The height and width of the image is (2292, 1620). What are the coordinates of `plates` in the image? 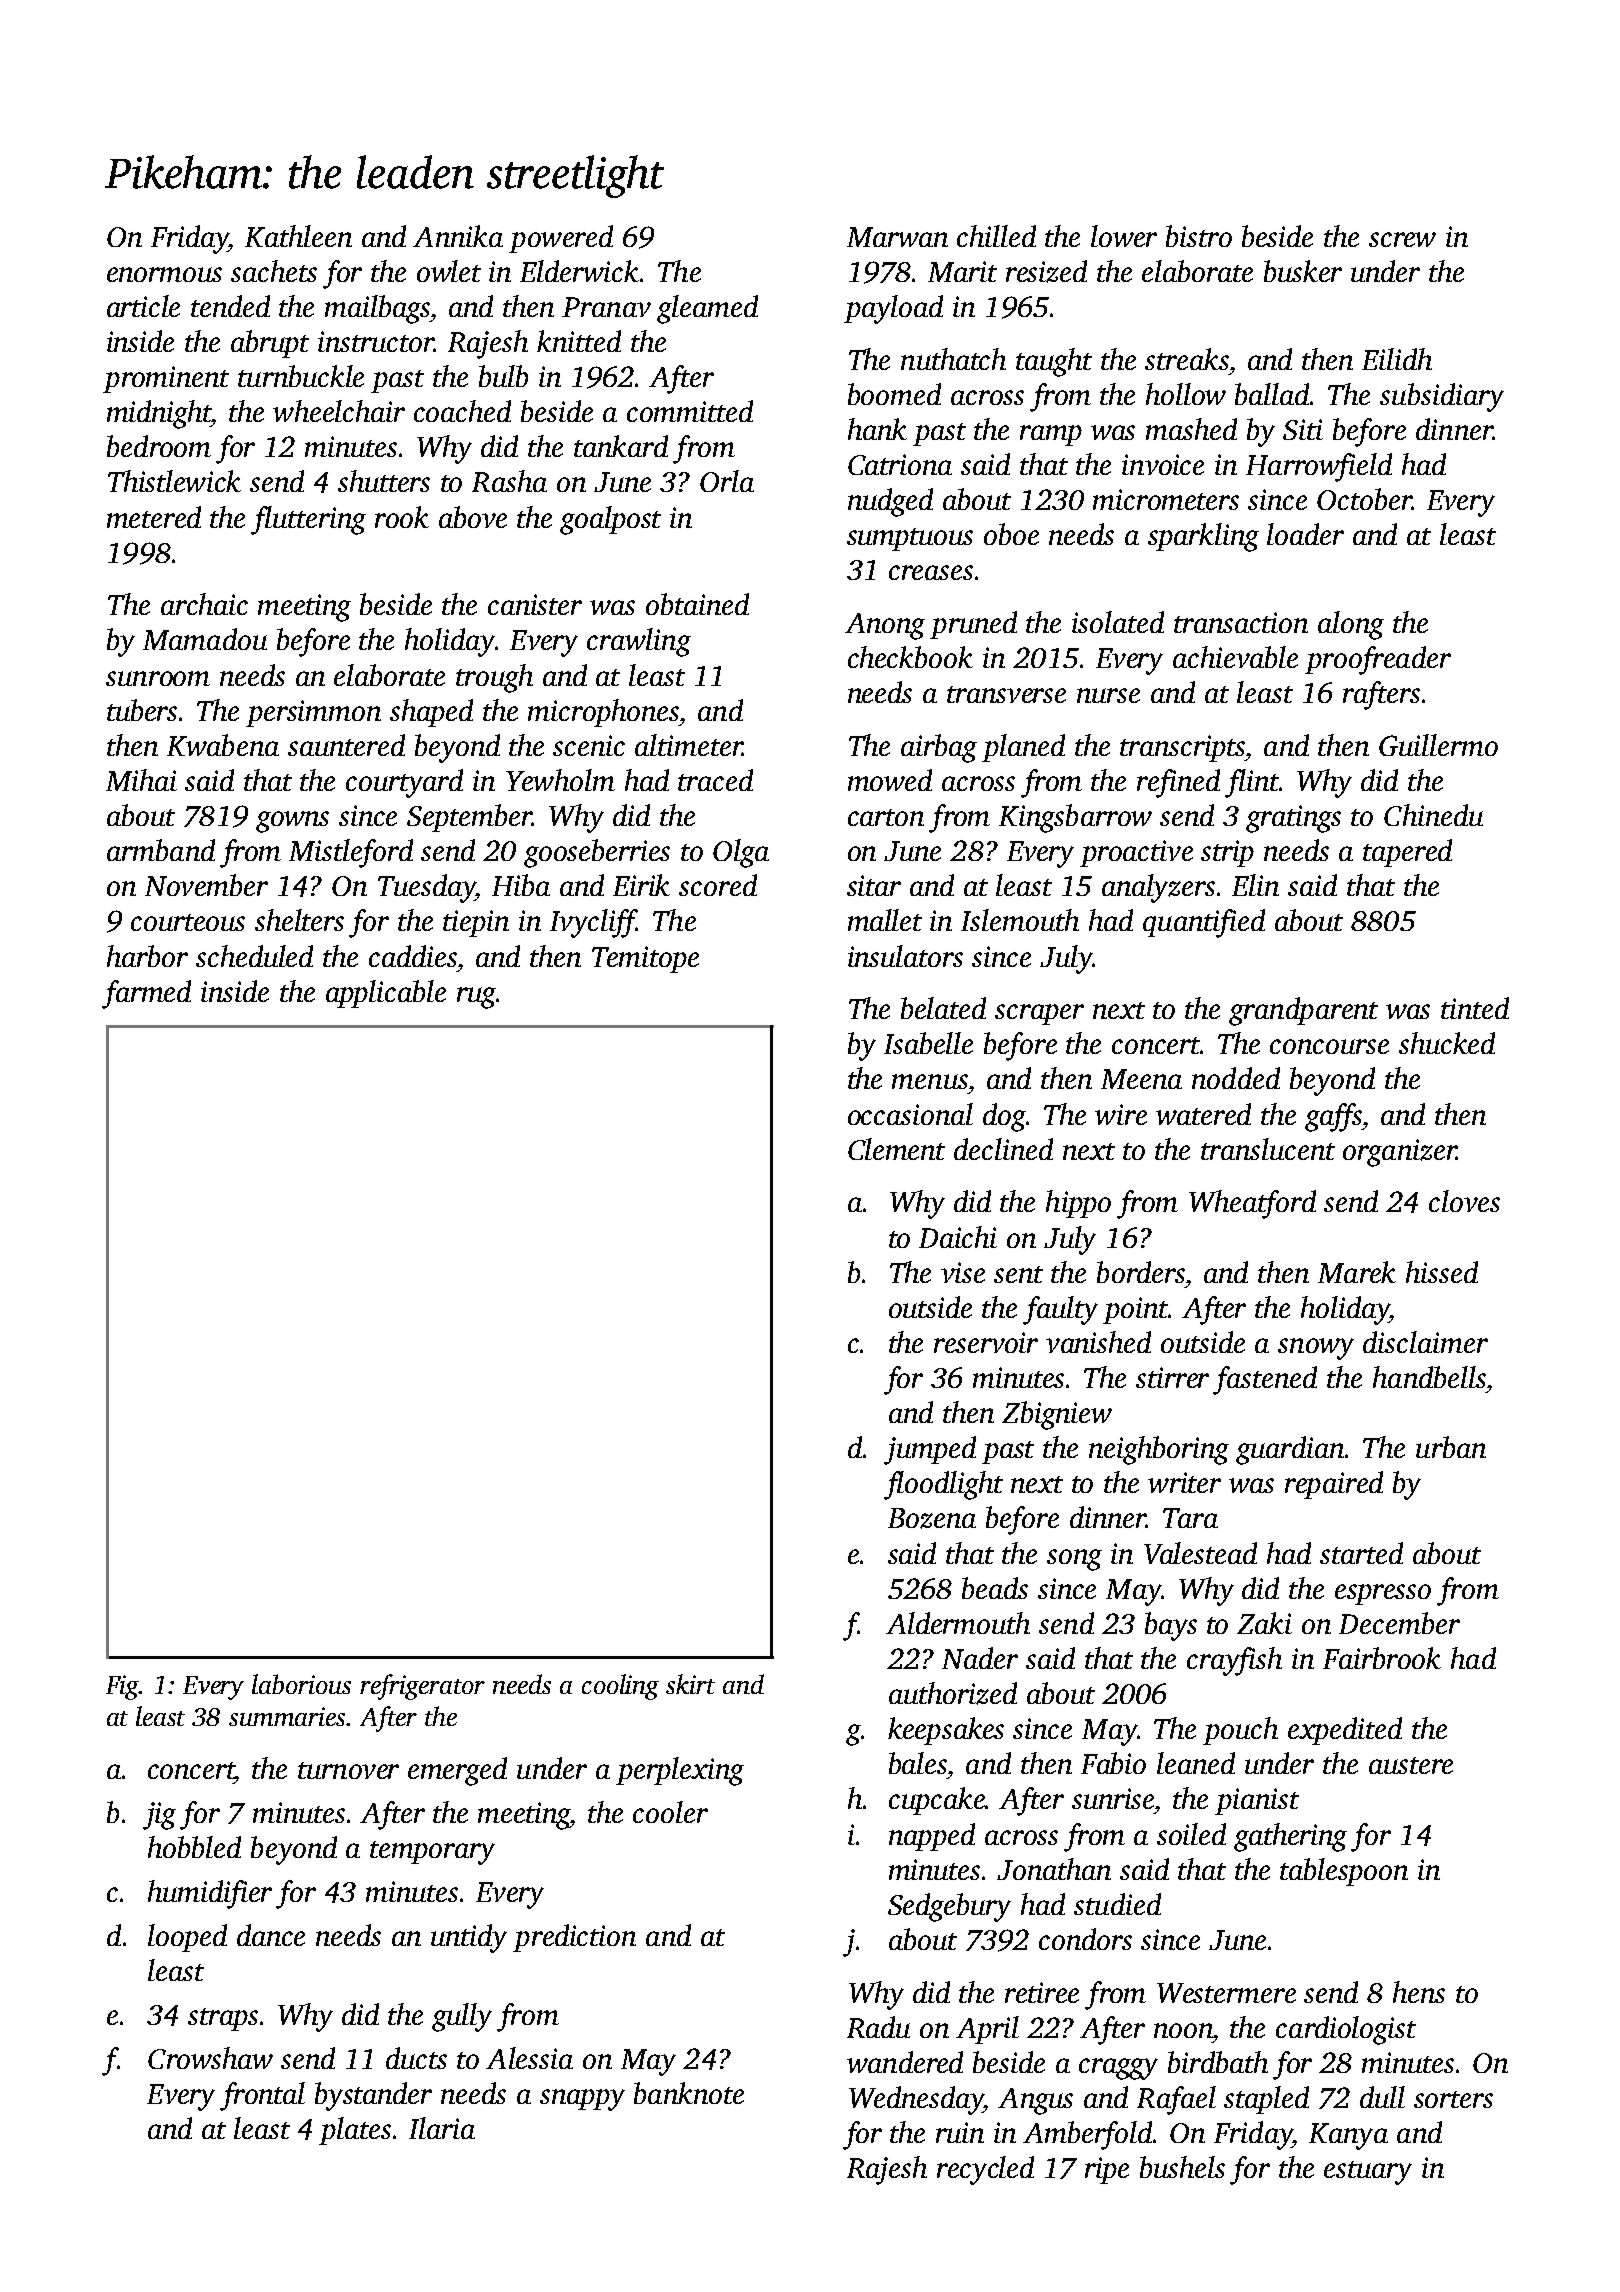 It's located at (355, 2131).
